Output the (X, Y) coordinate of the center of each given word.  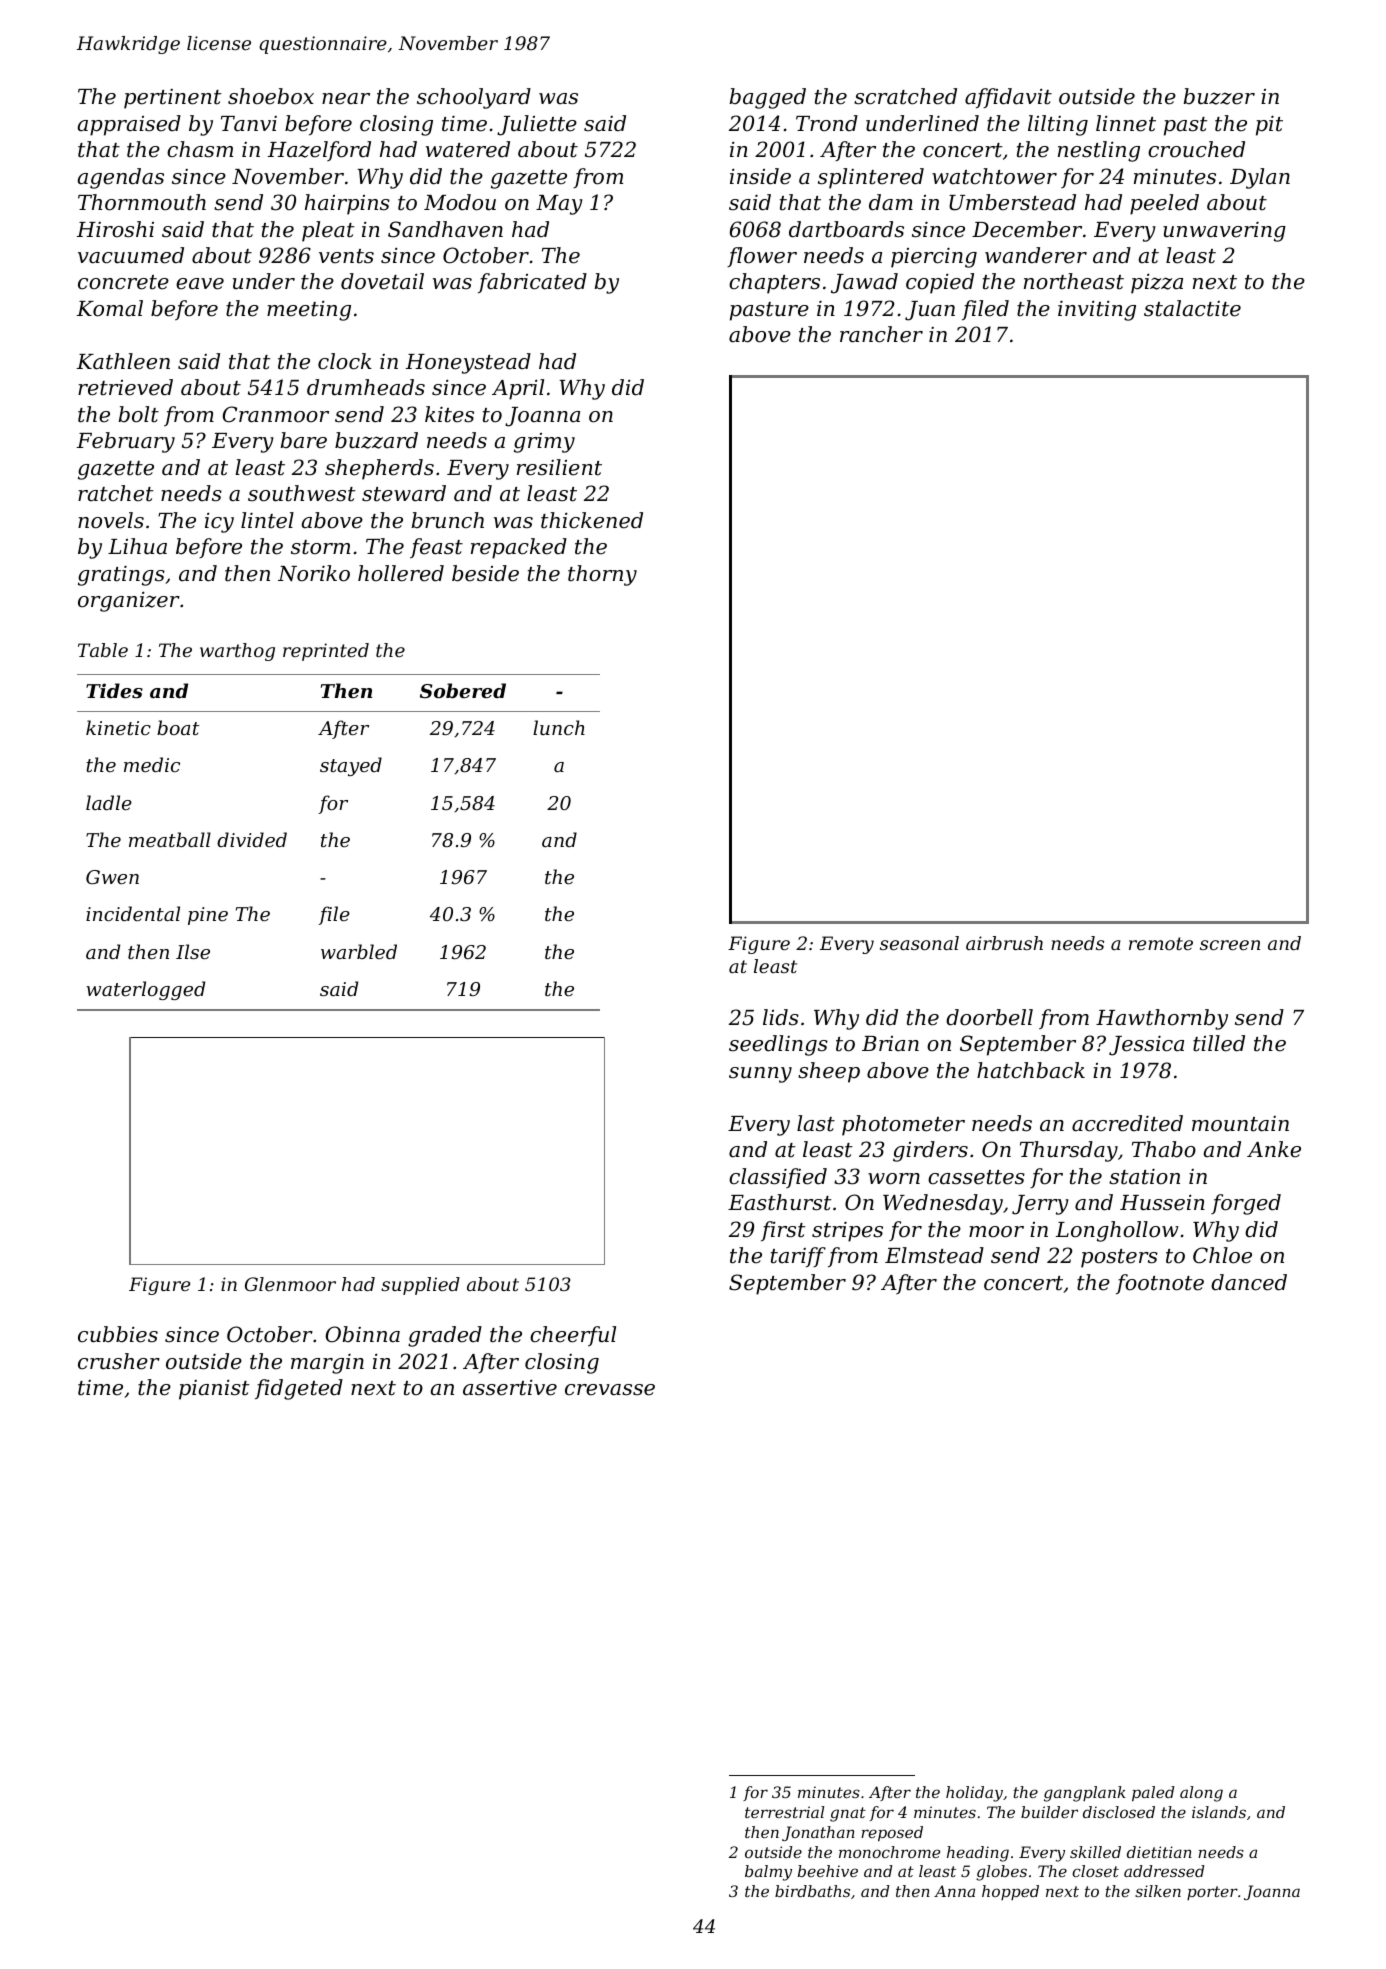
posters (1119, 1258)
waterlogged (145, 990)
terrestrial (784, 1812)
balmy (768, 1873)
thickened (592, 520)
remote (1161, 943)
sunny (760, 1075)
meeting (309, 310)
